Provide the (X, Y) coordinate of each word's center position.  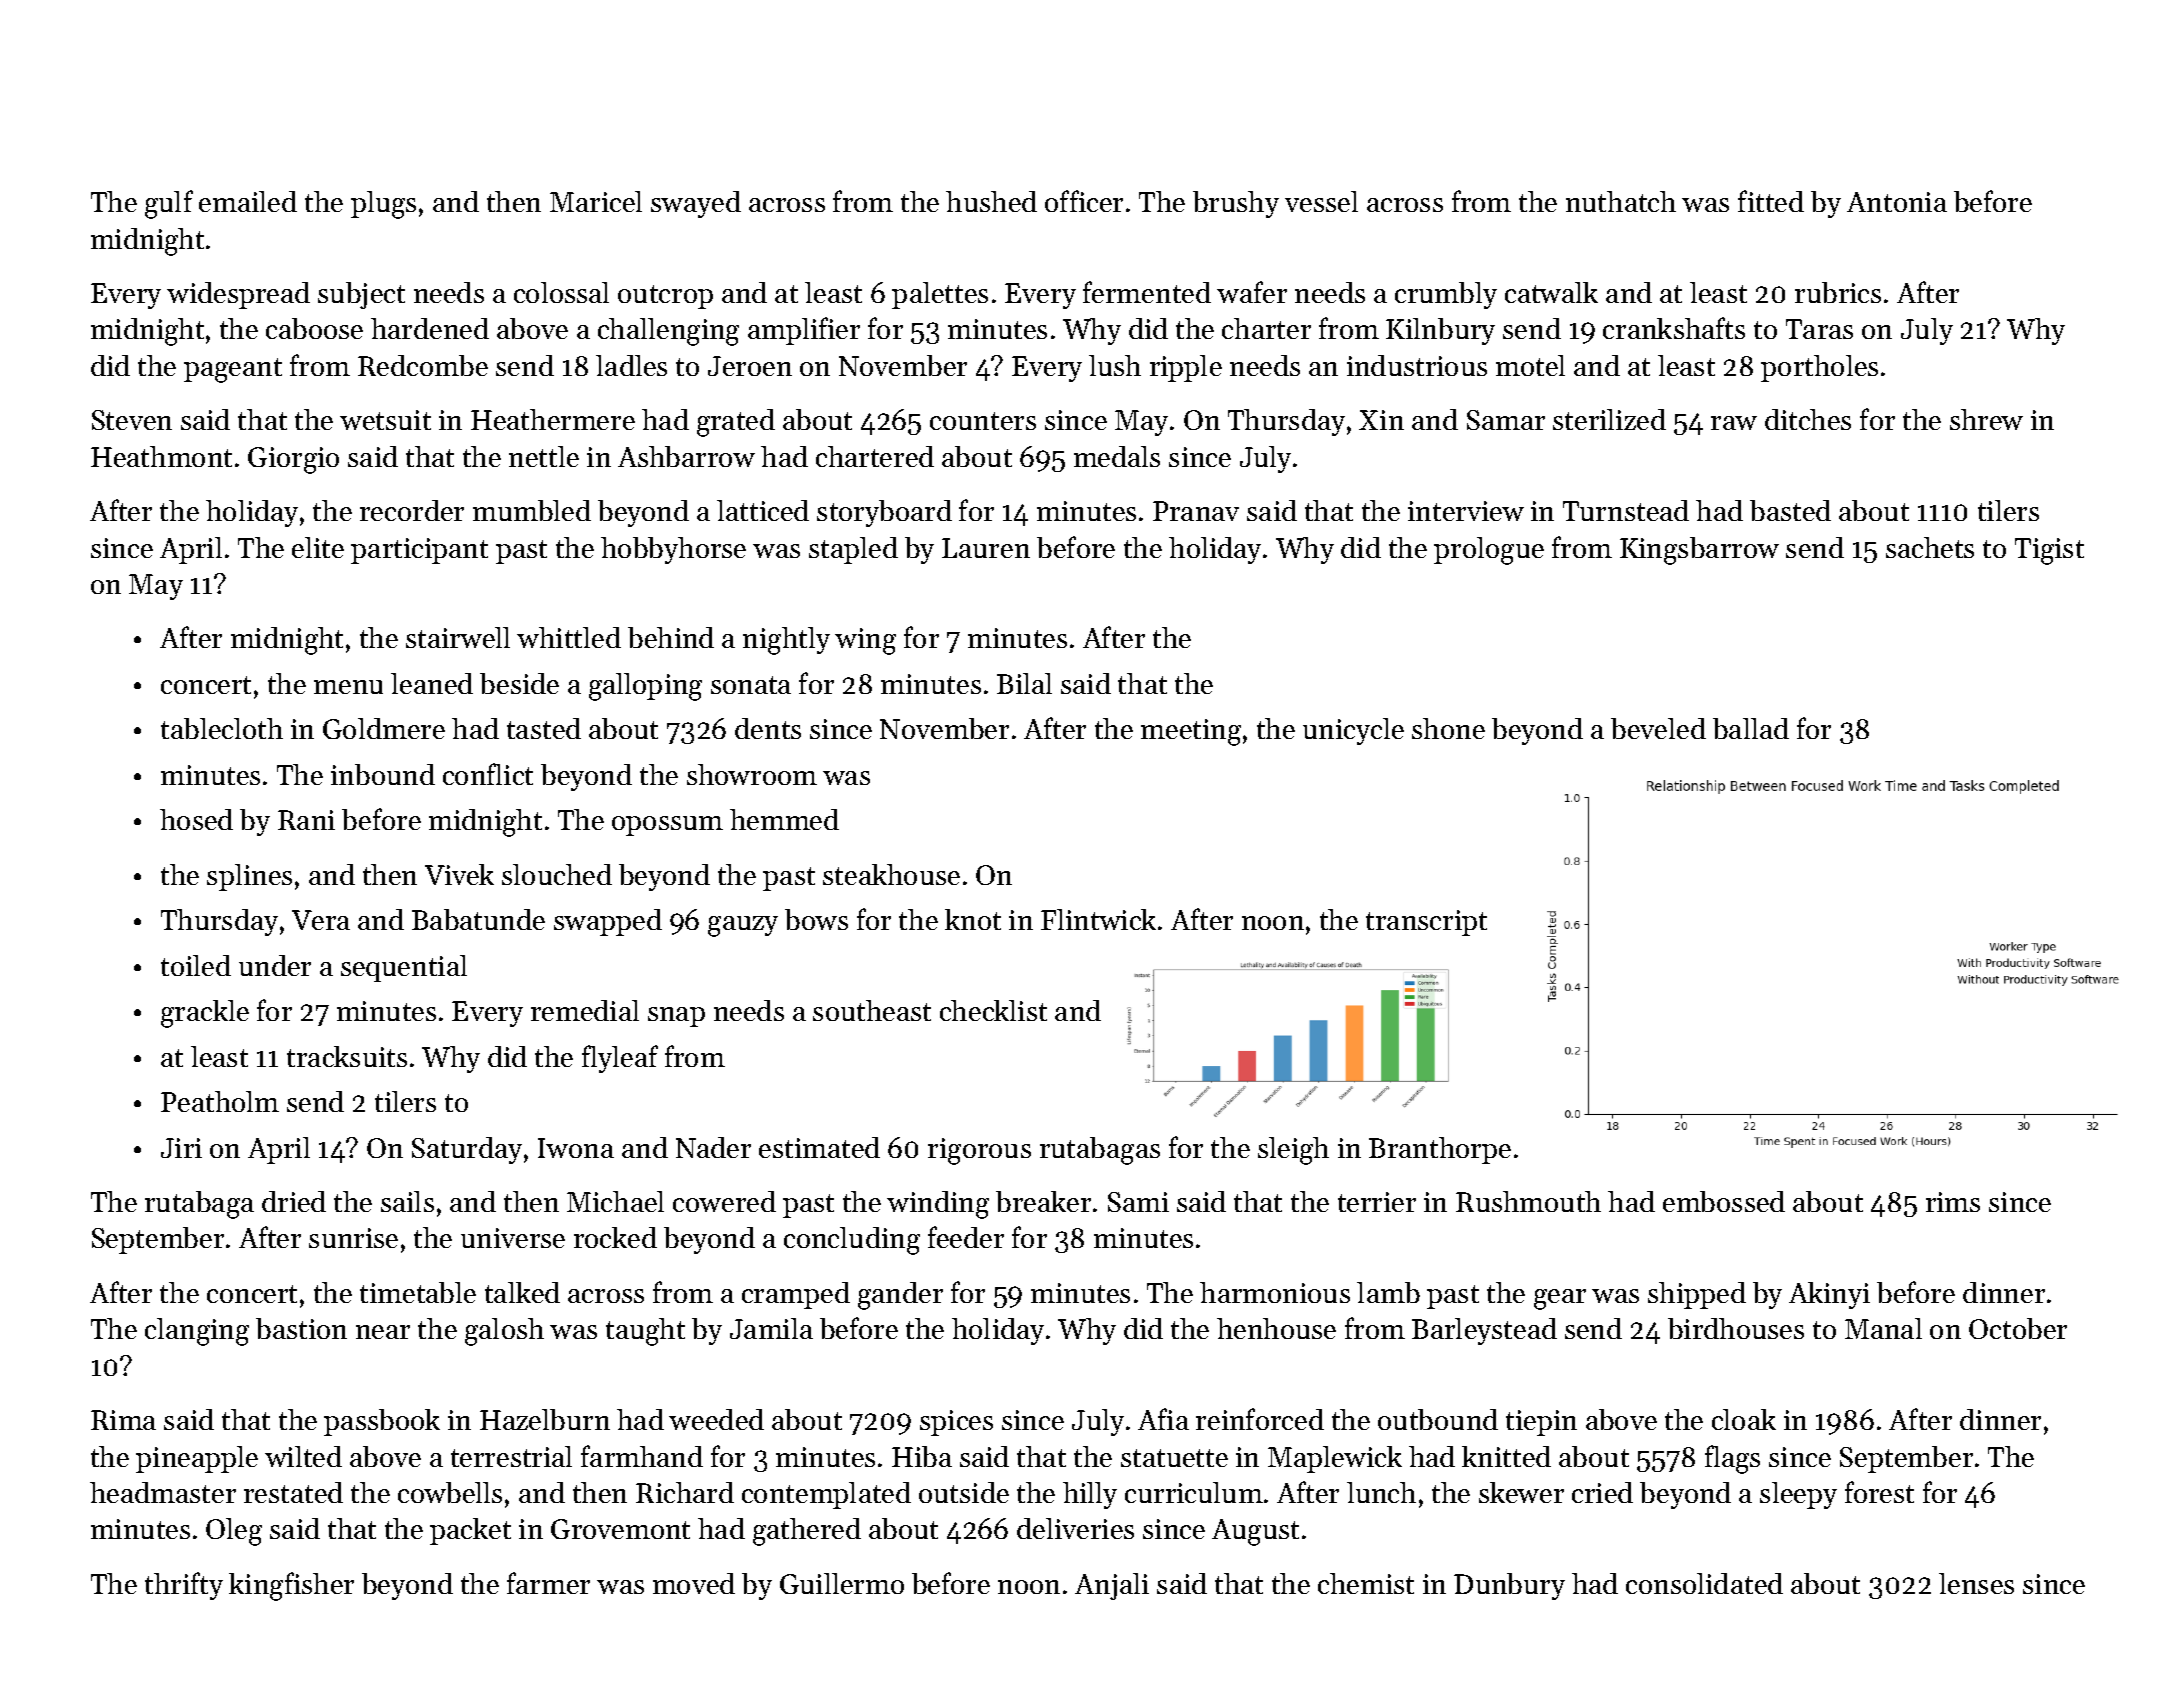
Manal (1883, 1328)
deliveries (1075, 1528)
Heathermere (553, 419)
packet (470, 1531)
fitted (1771, 201)
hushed (991, 201)
